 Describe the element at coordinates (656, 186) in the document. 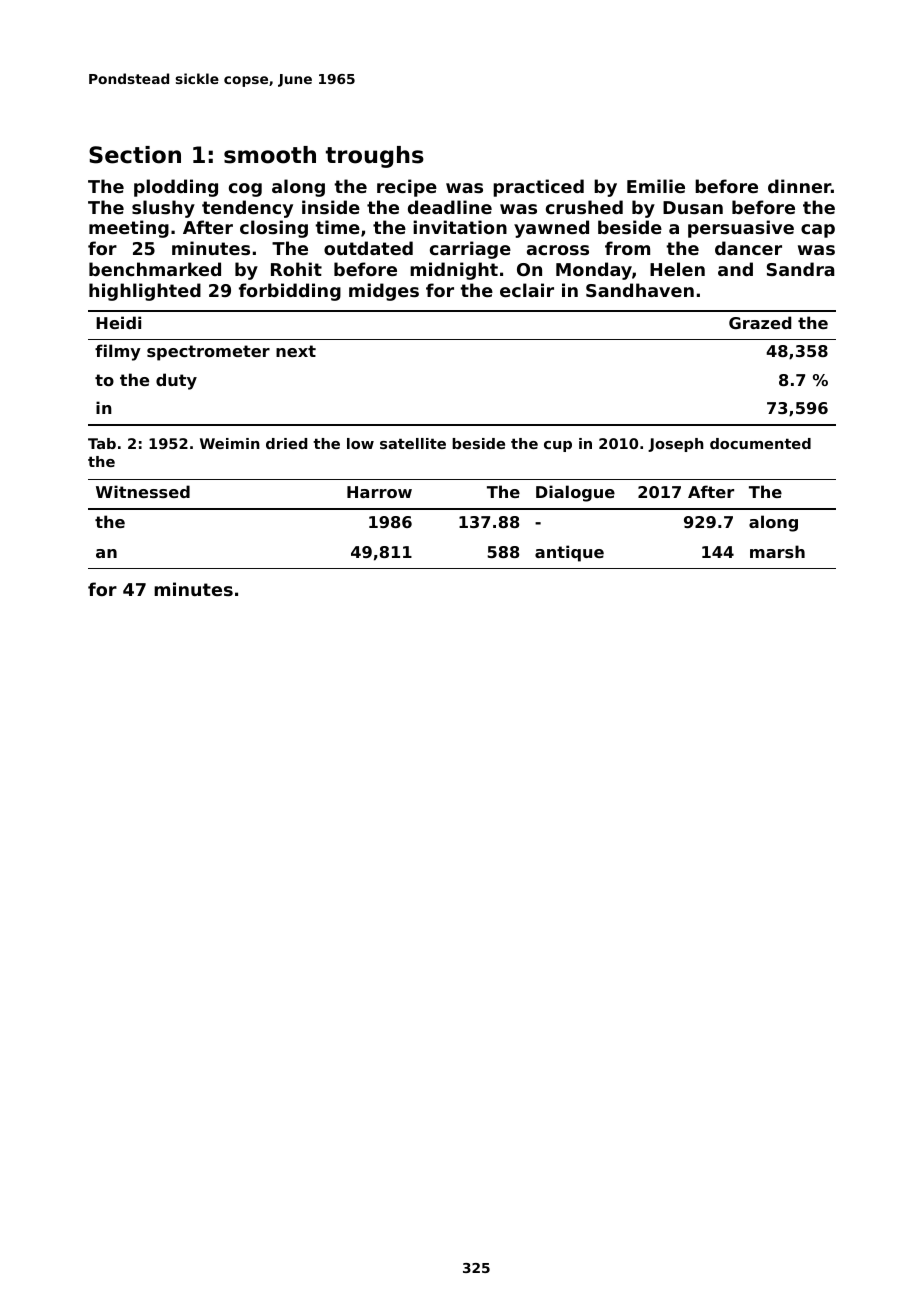

I see `Emilie` at that location.
